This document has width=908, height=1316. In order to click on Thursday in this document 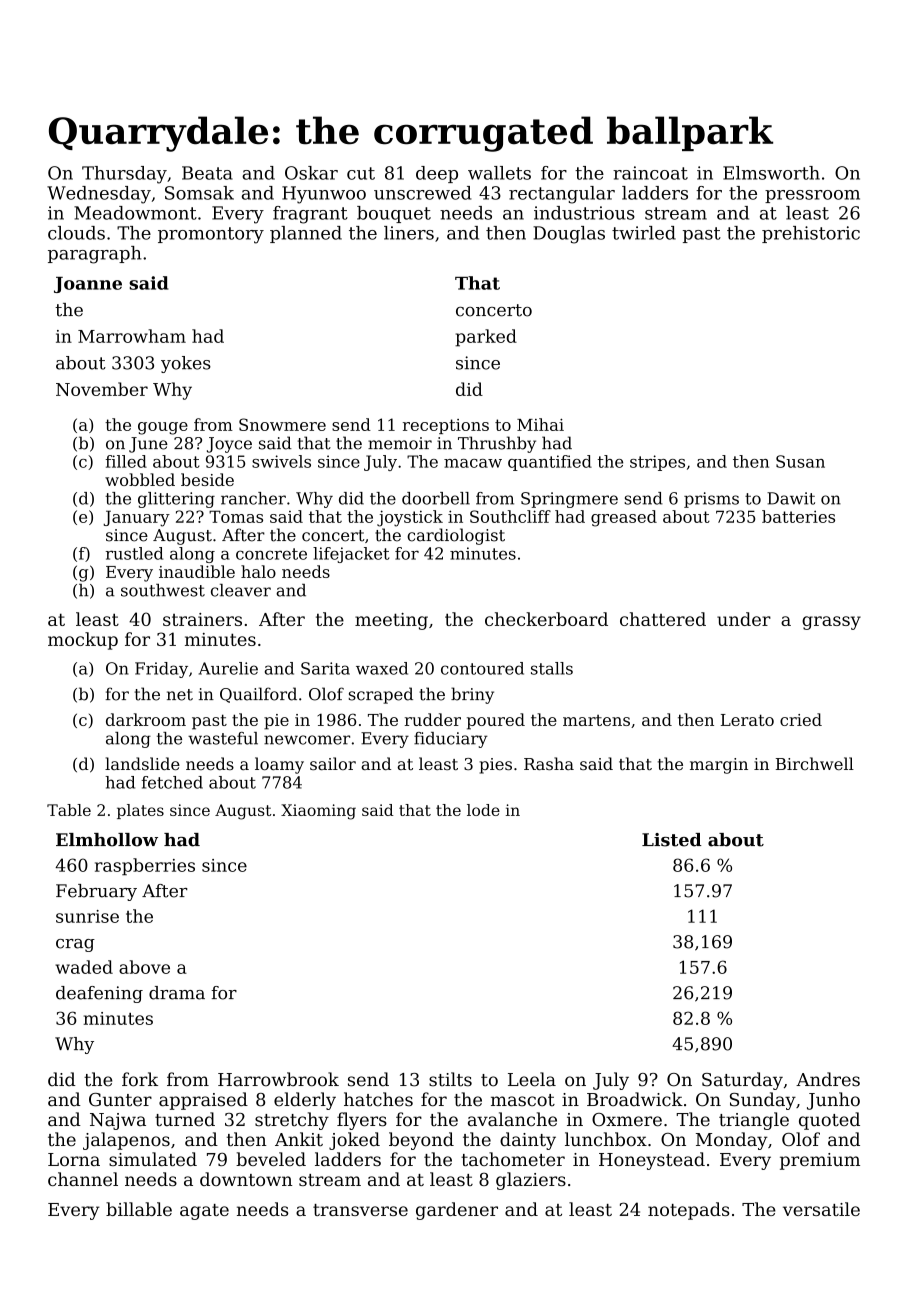, I will do `click(124, 175)`.
